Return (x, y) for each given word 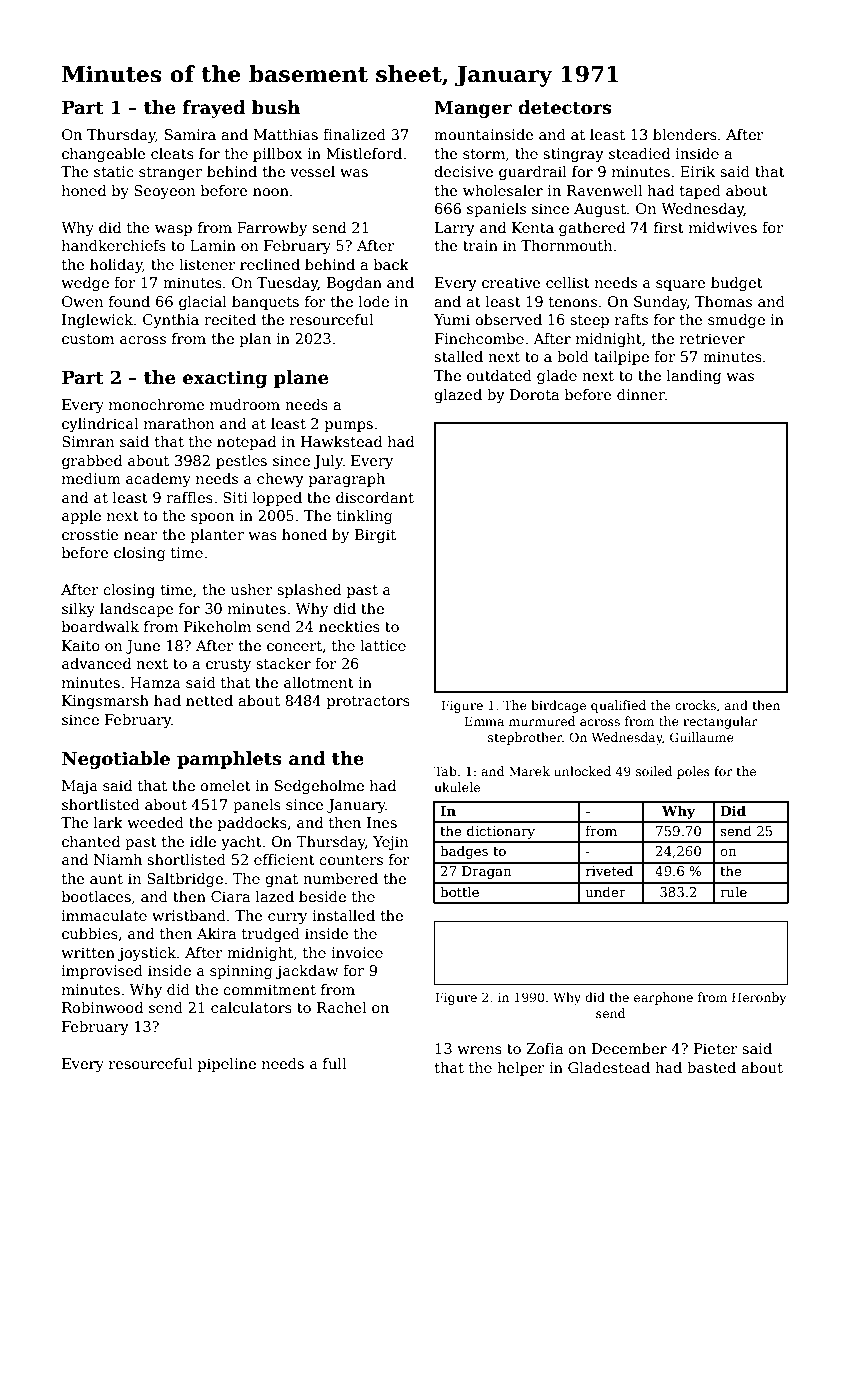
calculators (251, 1007)
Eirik (697, 171)
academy (158, 480)
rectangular (720, 722)
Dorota (534, 394)
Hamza (155, 682)
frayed (214, 109)
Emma (484, 721)
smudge (736, 321)
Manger (473, 109)
